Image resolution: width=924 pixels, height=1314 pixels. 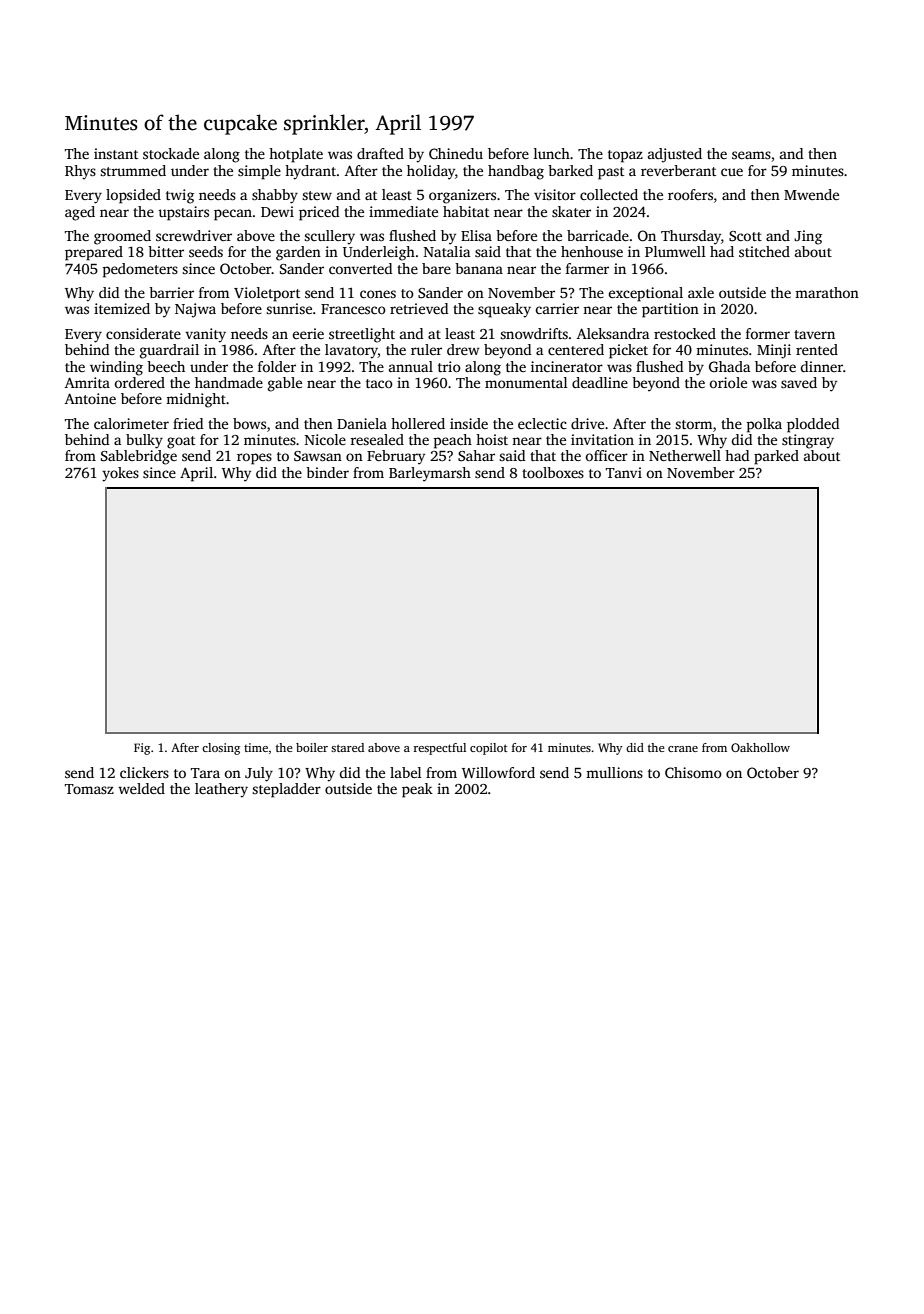 I want to click on exceptional, so click(x=646, y=294).
